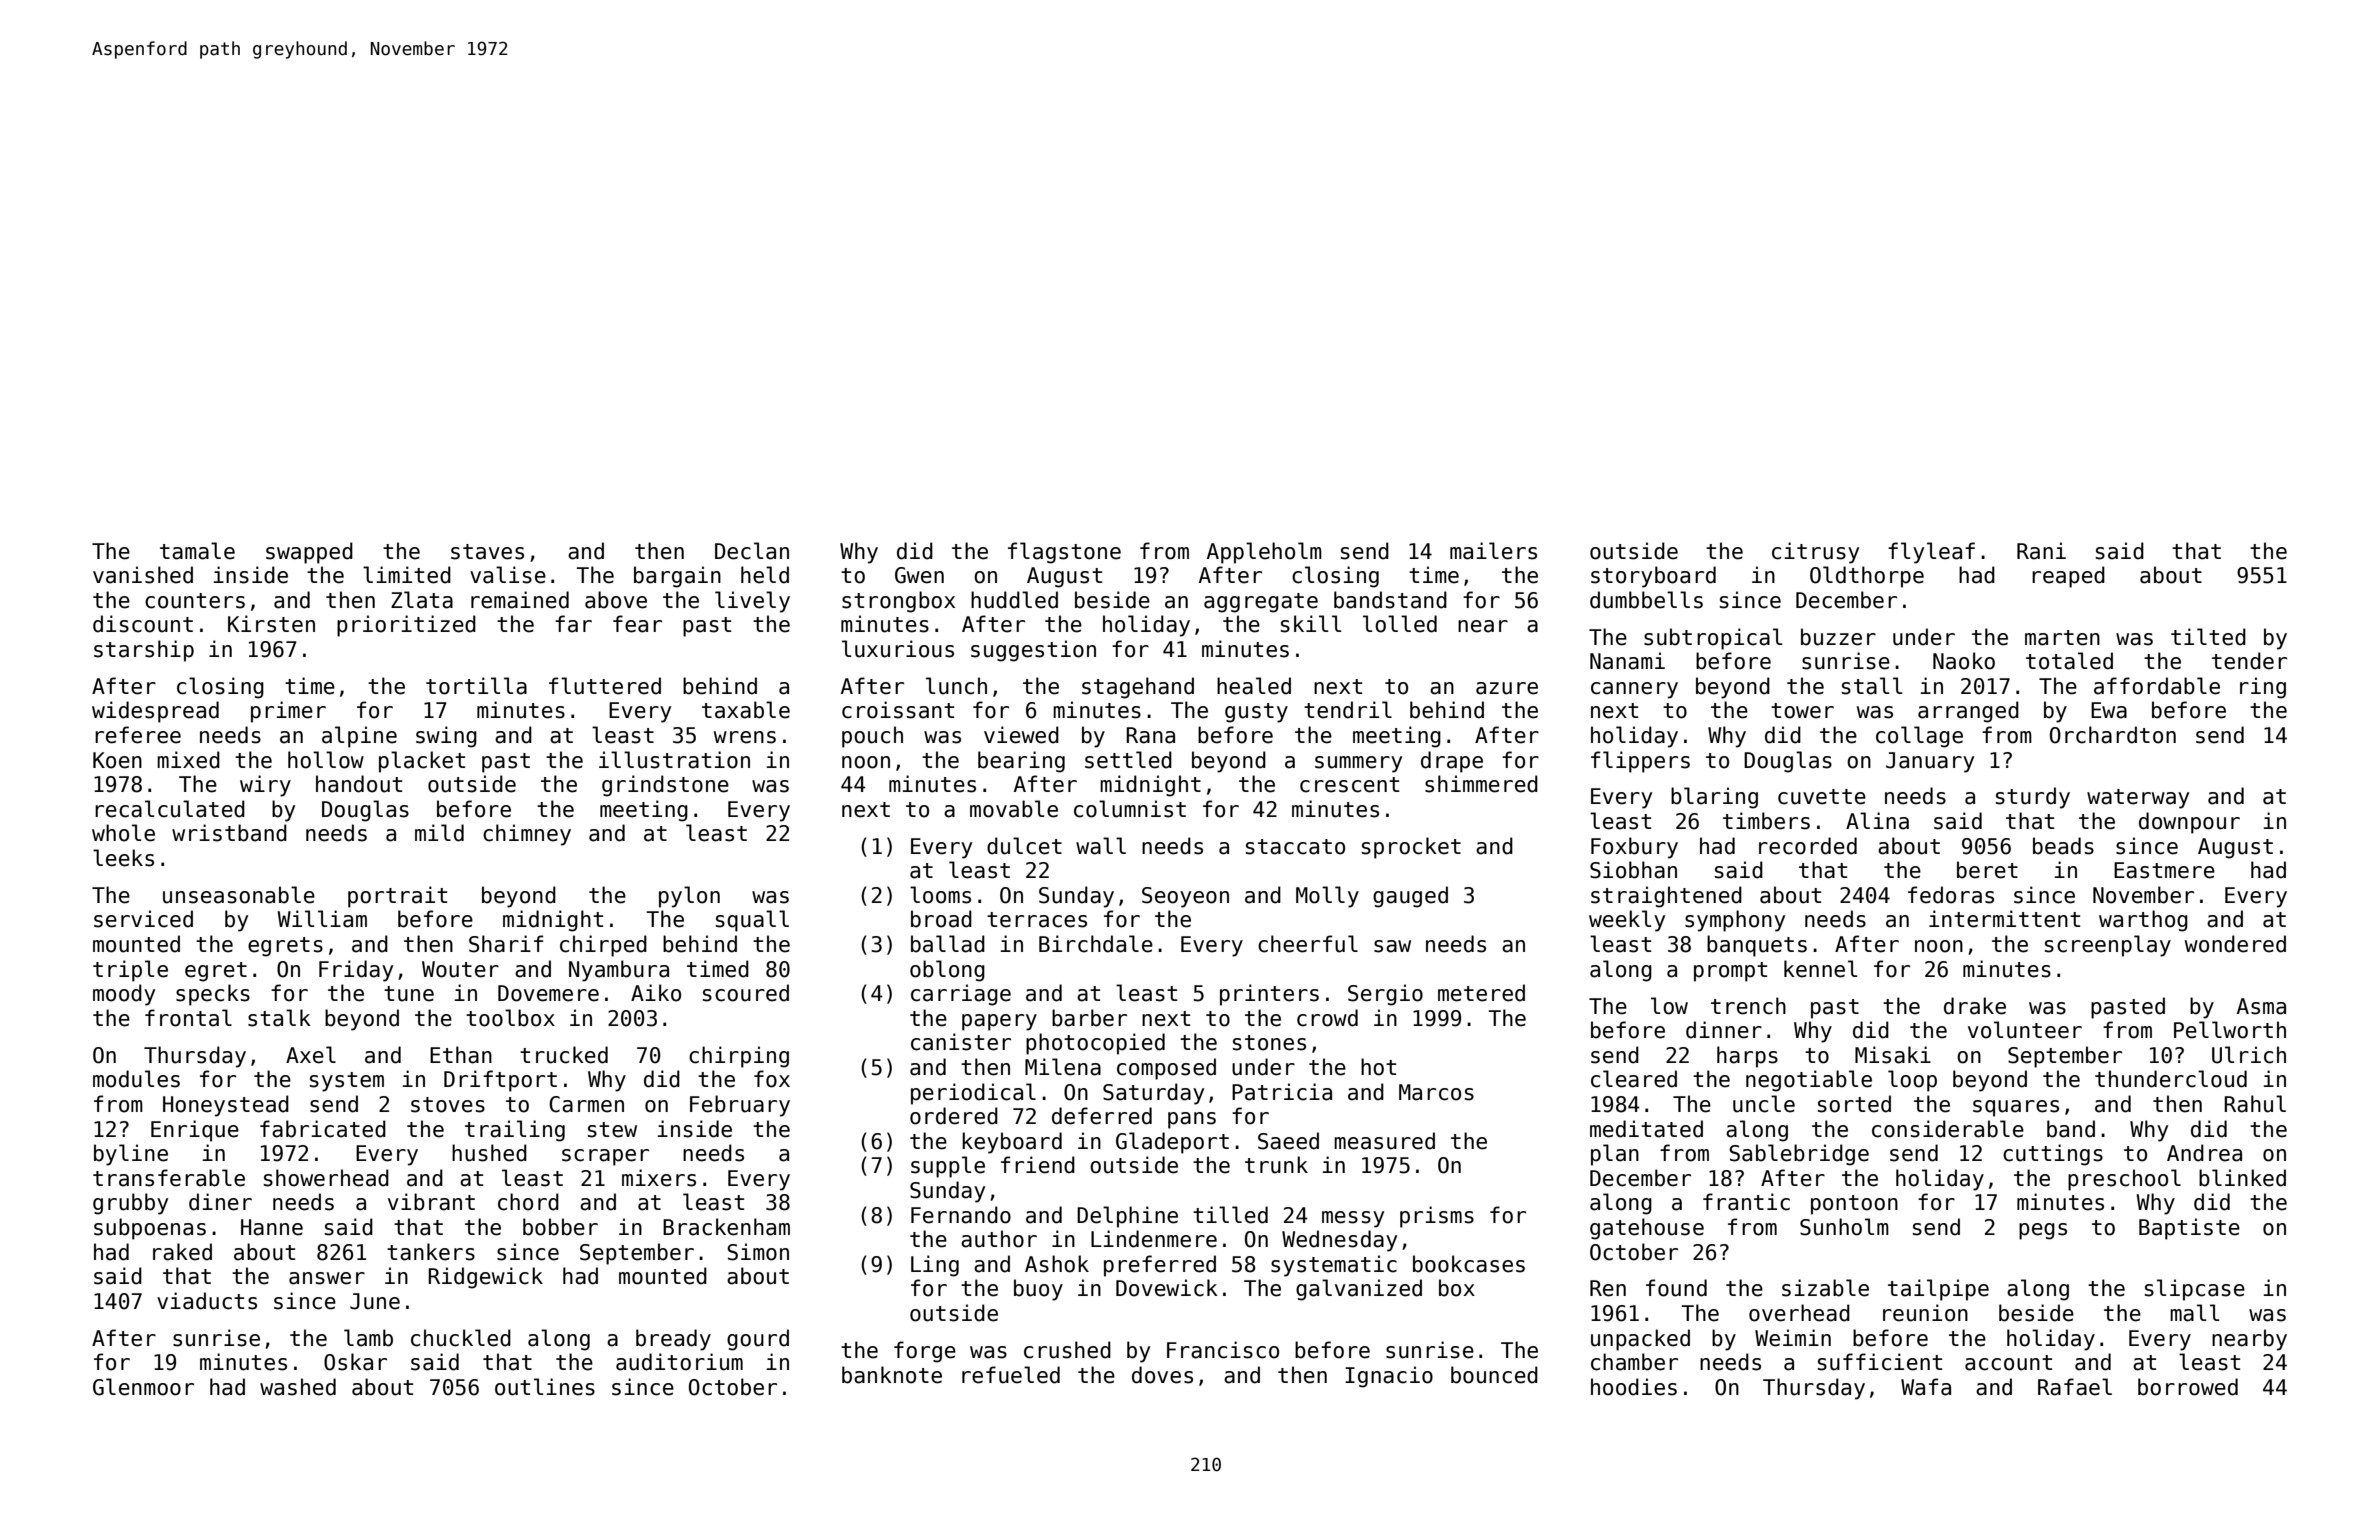 This screenshot has width=2380, height=1540. Describe the element at coordinates (1926, 1387) in the screenshot. I see `Wafa` at that location.
